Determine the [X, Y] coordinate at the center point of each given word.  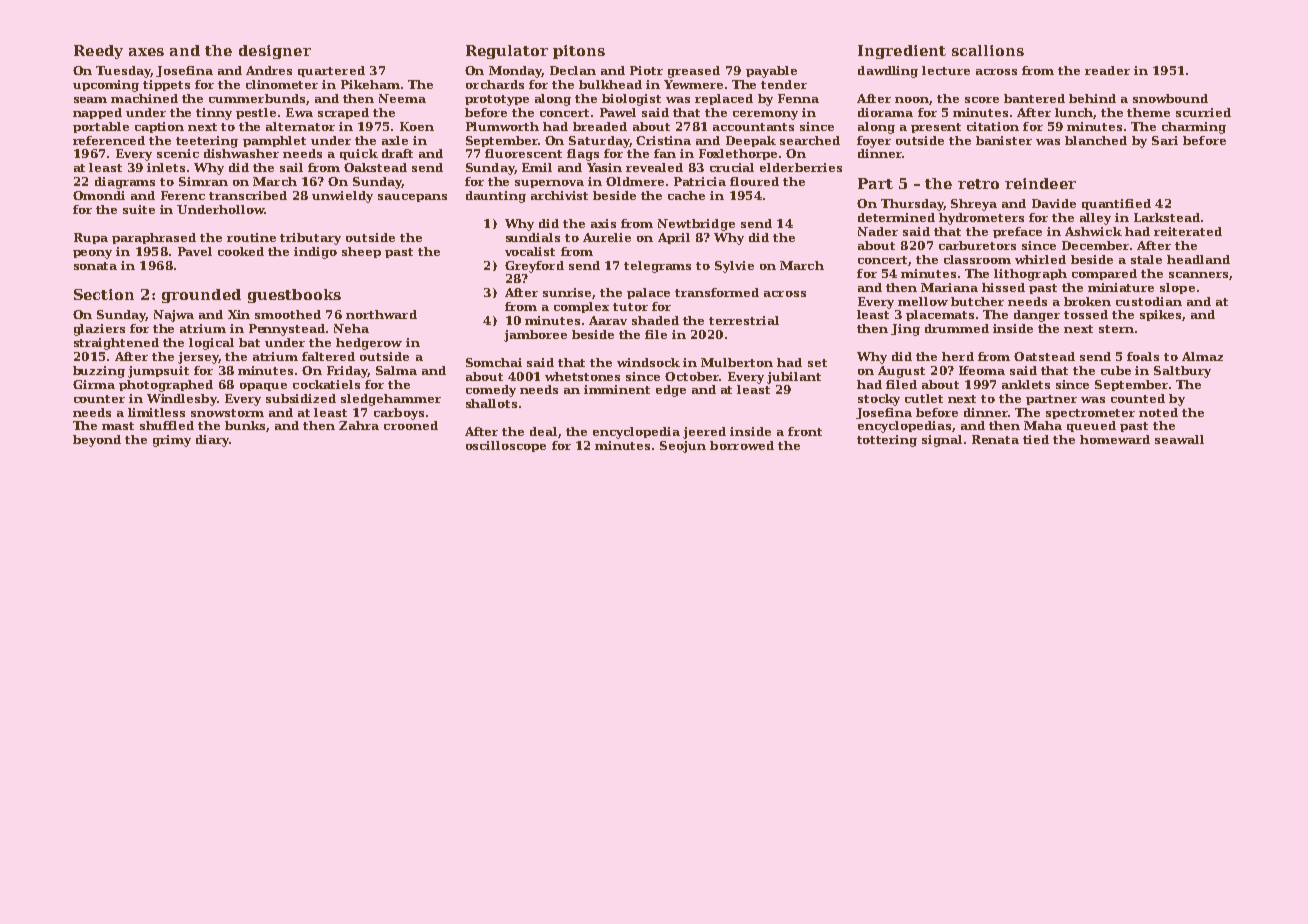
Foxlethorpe [738, 154]
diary [212, 441]
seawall [1179, 439]
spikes [1160, 315]
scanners [1198, 275]
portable [101, 127]
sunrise [567, 292]
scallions [988, 50]
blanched [1096, 140]
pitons [579, 52]
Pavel [195, 251]
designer [275, 52]
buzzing [99, 372]
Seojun [683, 447]
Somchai [494, 362]
